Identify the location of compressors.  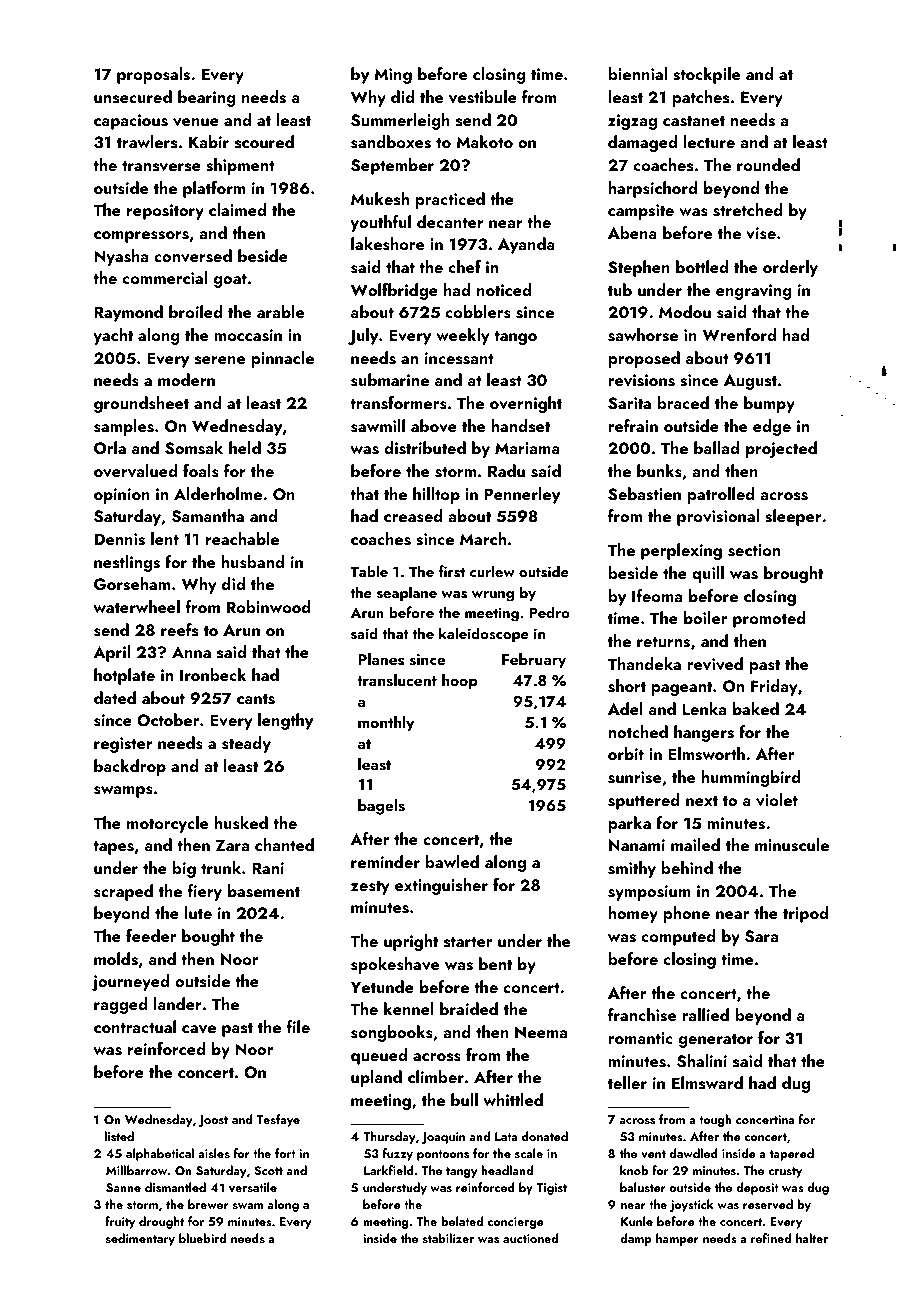
(141, 237).
